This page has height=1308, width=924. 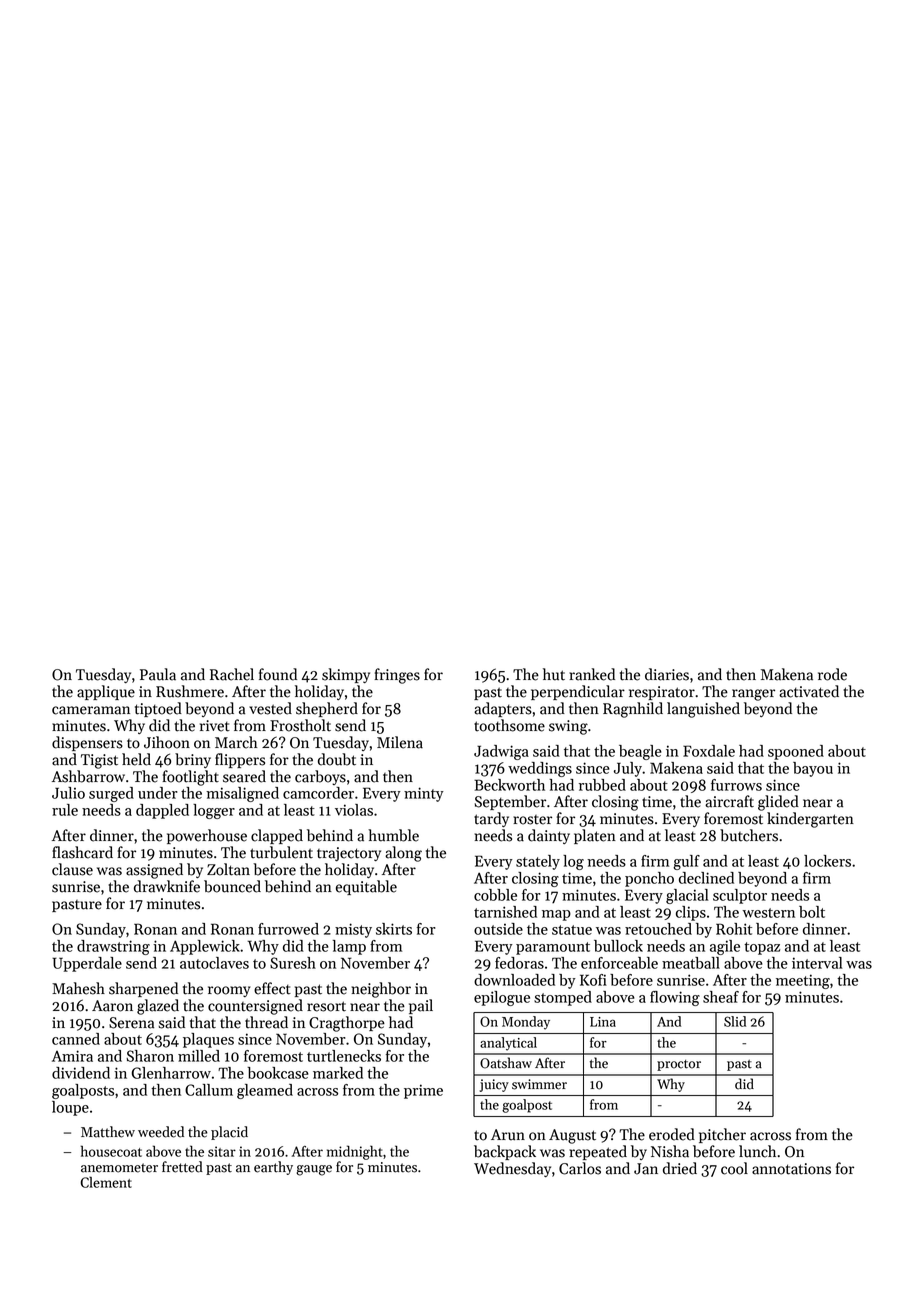 I want to click on lockers, so click(x=827, y=861).
